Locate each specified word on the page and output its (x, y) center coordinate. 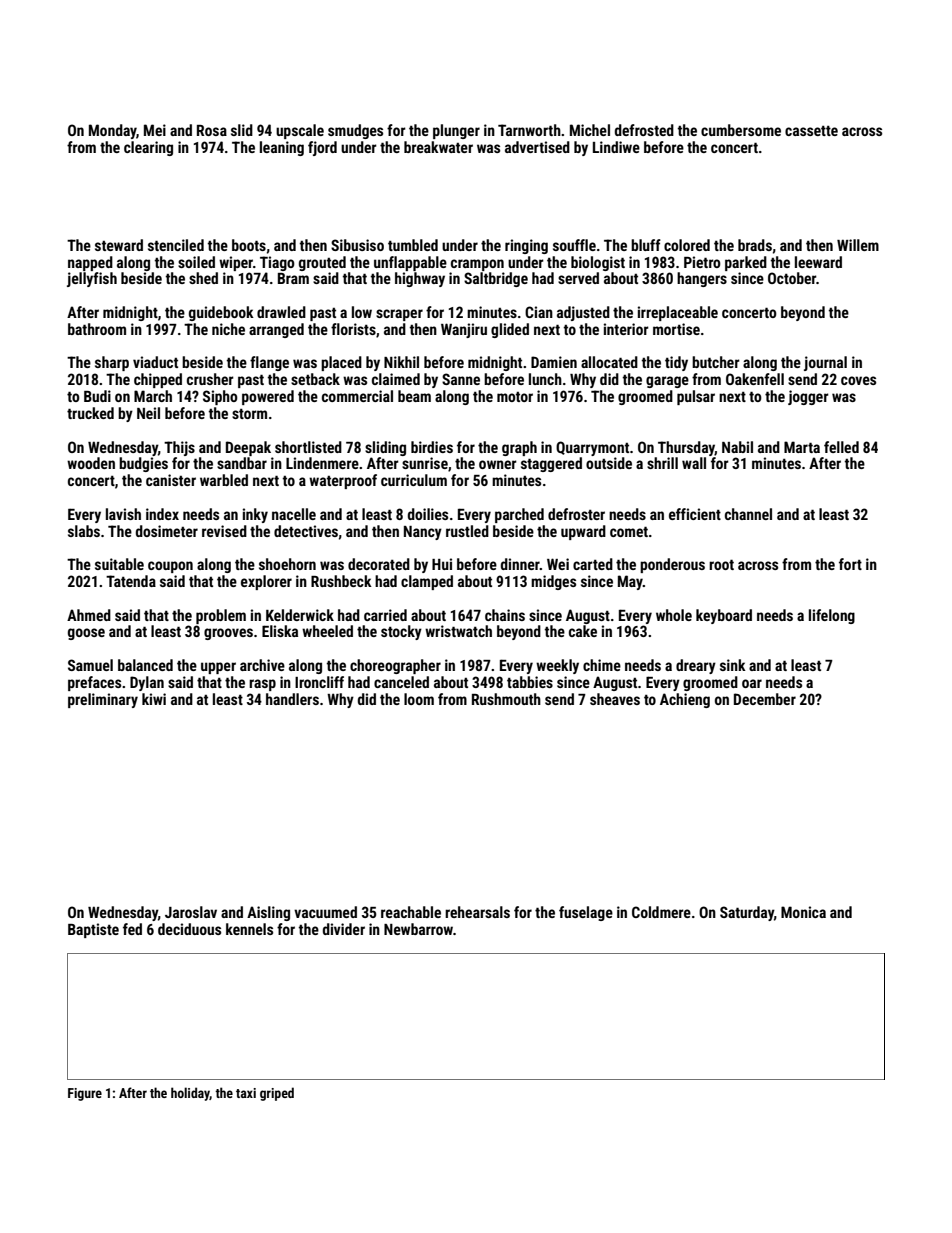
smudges (355, 131)
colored (687, 245)
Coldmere (661, 912)
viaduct (155, 362)
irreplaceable (678, 313)
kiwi (154, 699)
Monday (113, 131)
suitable (119, 564)
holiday (190, 1094)
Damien (554, 362)
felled (841, 447)
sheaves (615, 699)
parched (519, 515)
